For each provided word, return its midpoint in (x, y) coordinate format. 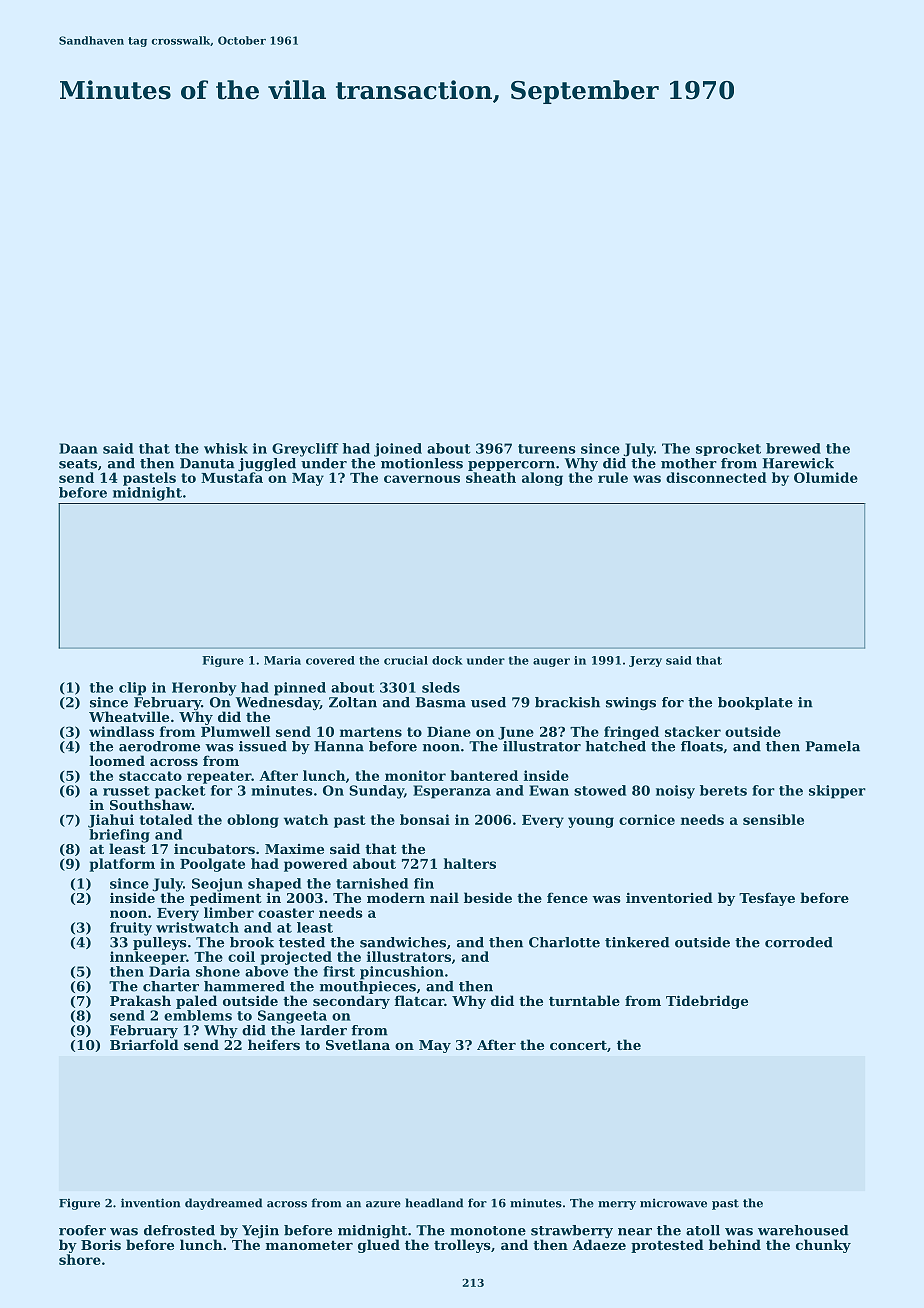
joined (398, 450)
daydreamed (223, 1204)
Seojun (217, 885)
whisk (226, 448)
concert (578, 1045)
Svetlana (358, 1044)
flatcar (419, 1000)
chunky (823, 1246)
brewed (793, 448)
